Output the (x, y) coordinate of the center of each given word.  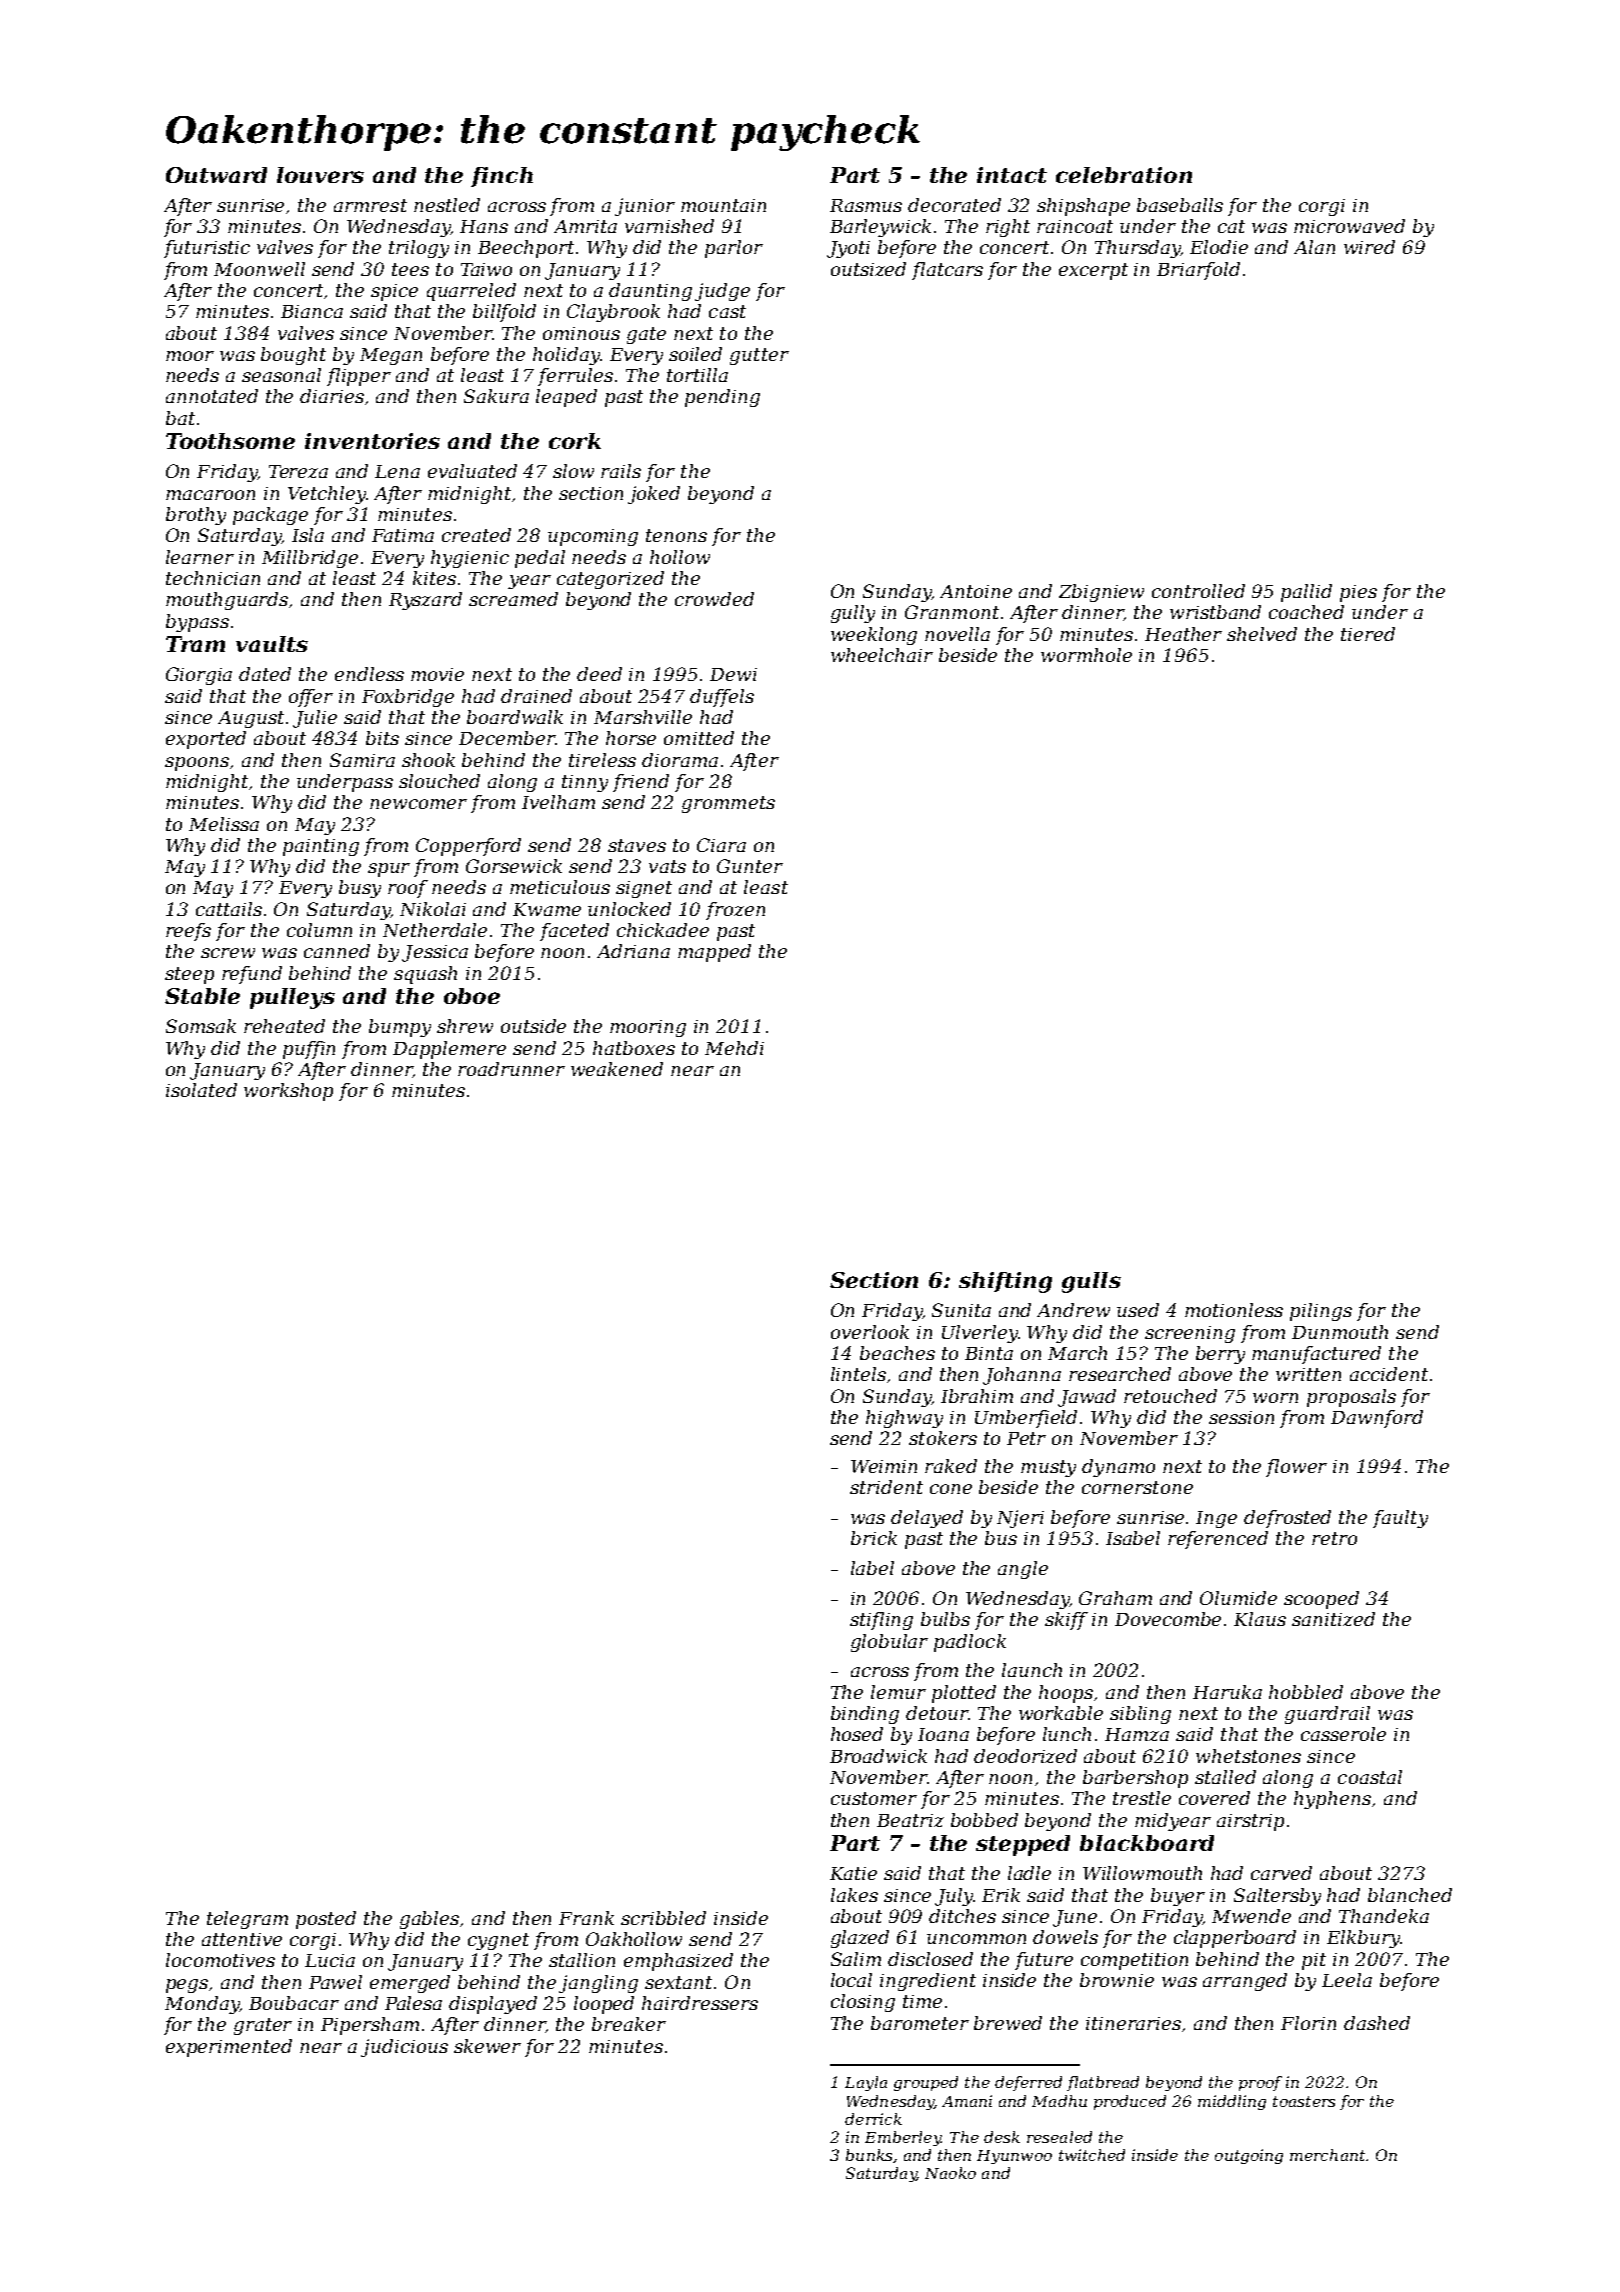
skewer (487, 2046)
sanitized (1333, 1619)
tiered (1368, 634)
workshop (288, 1092)
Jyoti (848, 249)
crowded (714, 599)
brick (874, 1538)
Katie (853, 1873)
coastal (1370, 1777)
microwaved (1349, 226)
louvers (320, 175)
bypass (197, 623)
